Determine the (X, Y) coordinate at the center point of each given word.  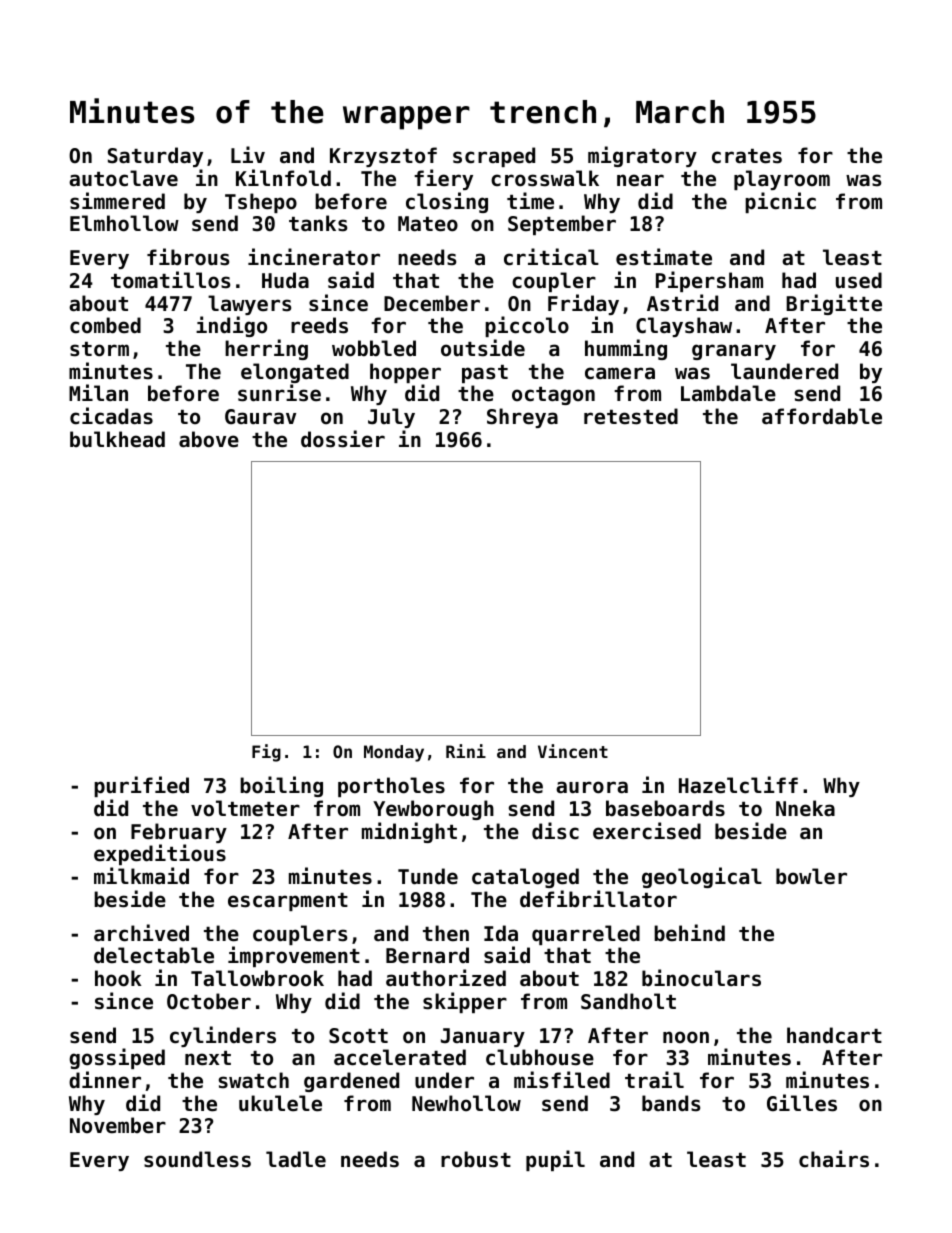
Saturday (155, 157)
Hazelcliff (738, 785)
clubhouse (540, 1057)
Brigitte (834, 304)
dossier (343, 439)
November (118, 1125)
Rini (466, 751)
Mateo (428, 224)
